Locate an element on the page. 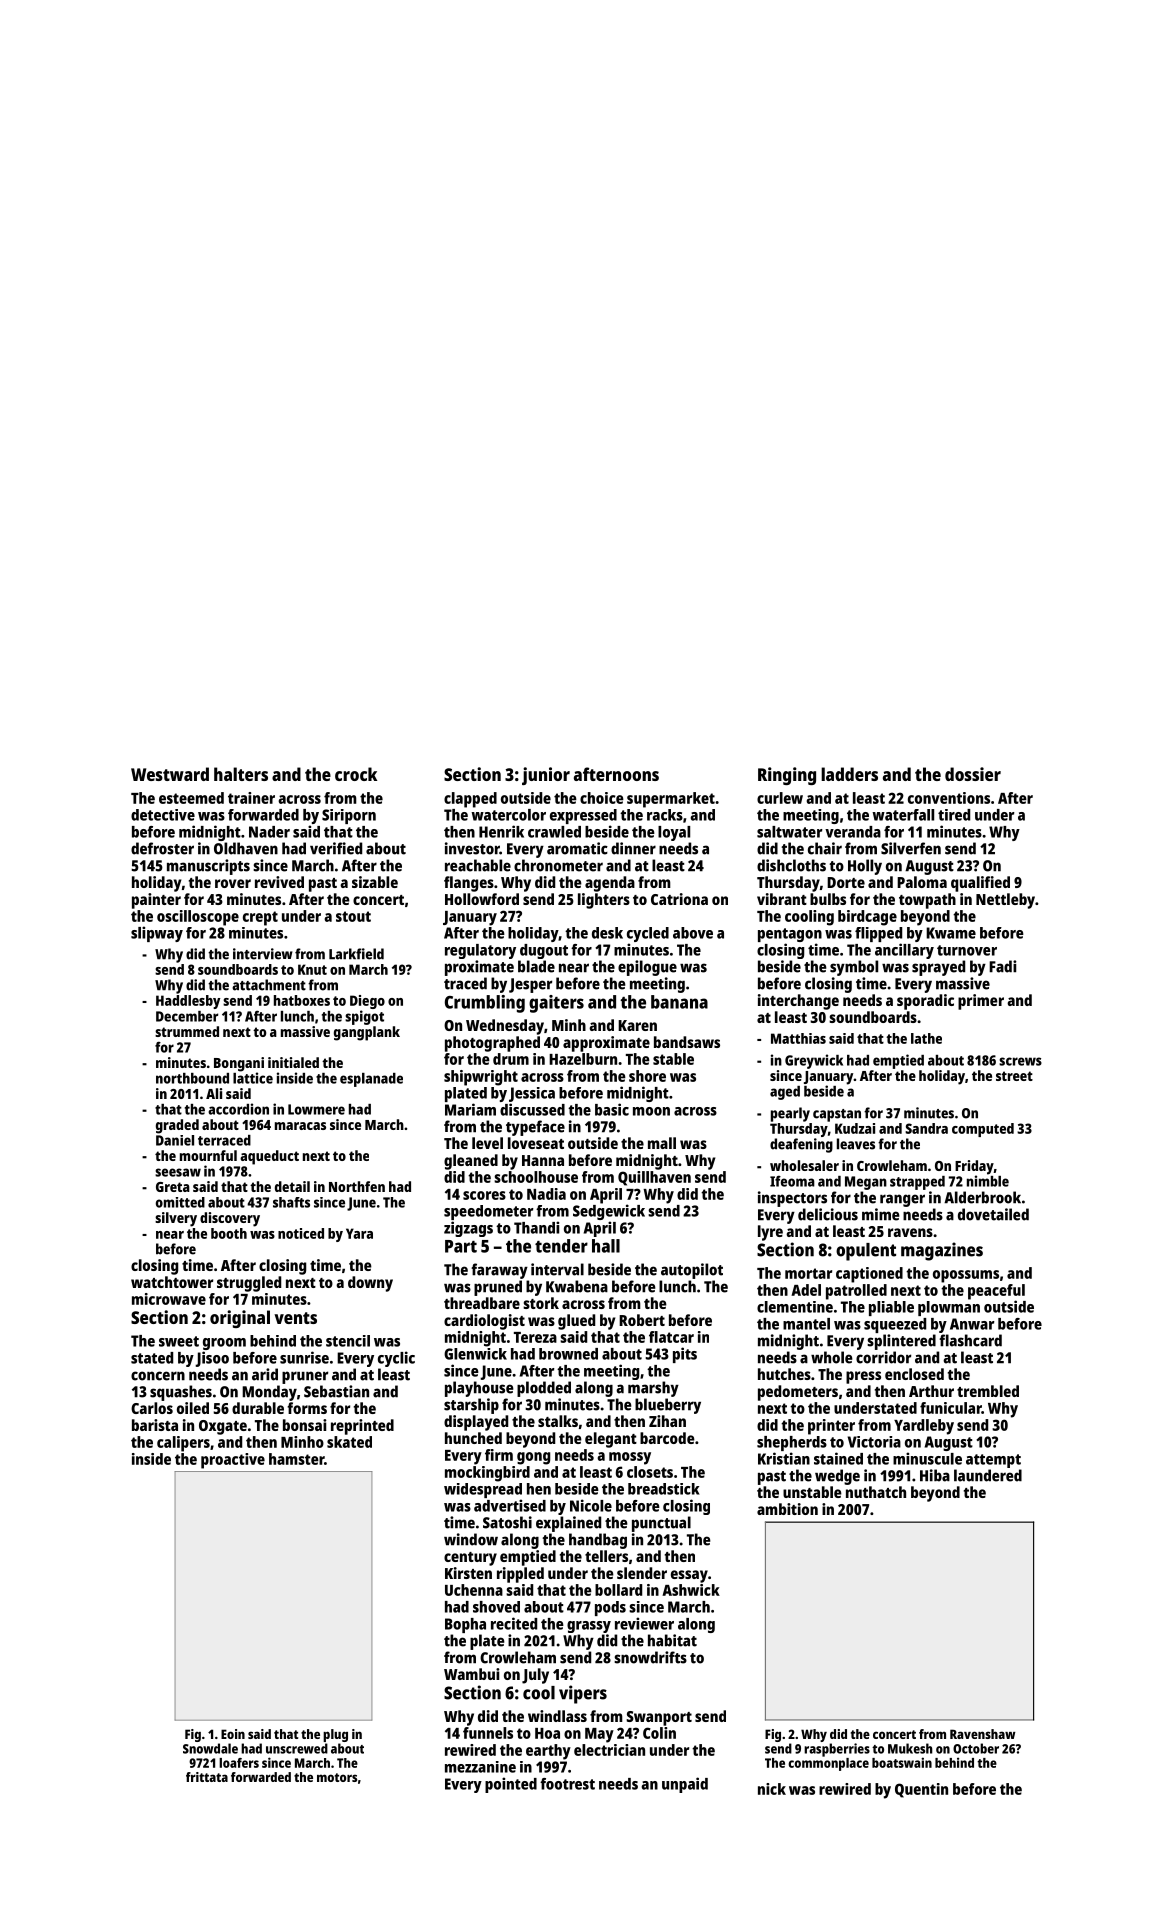 This page has width=1173, height=1932. pearly is located at coordinates (790, 1114).
